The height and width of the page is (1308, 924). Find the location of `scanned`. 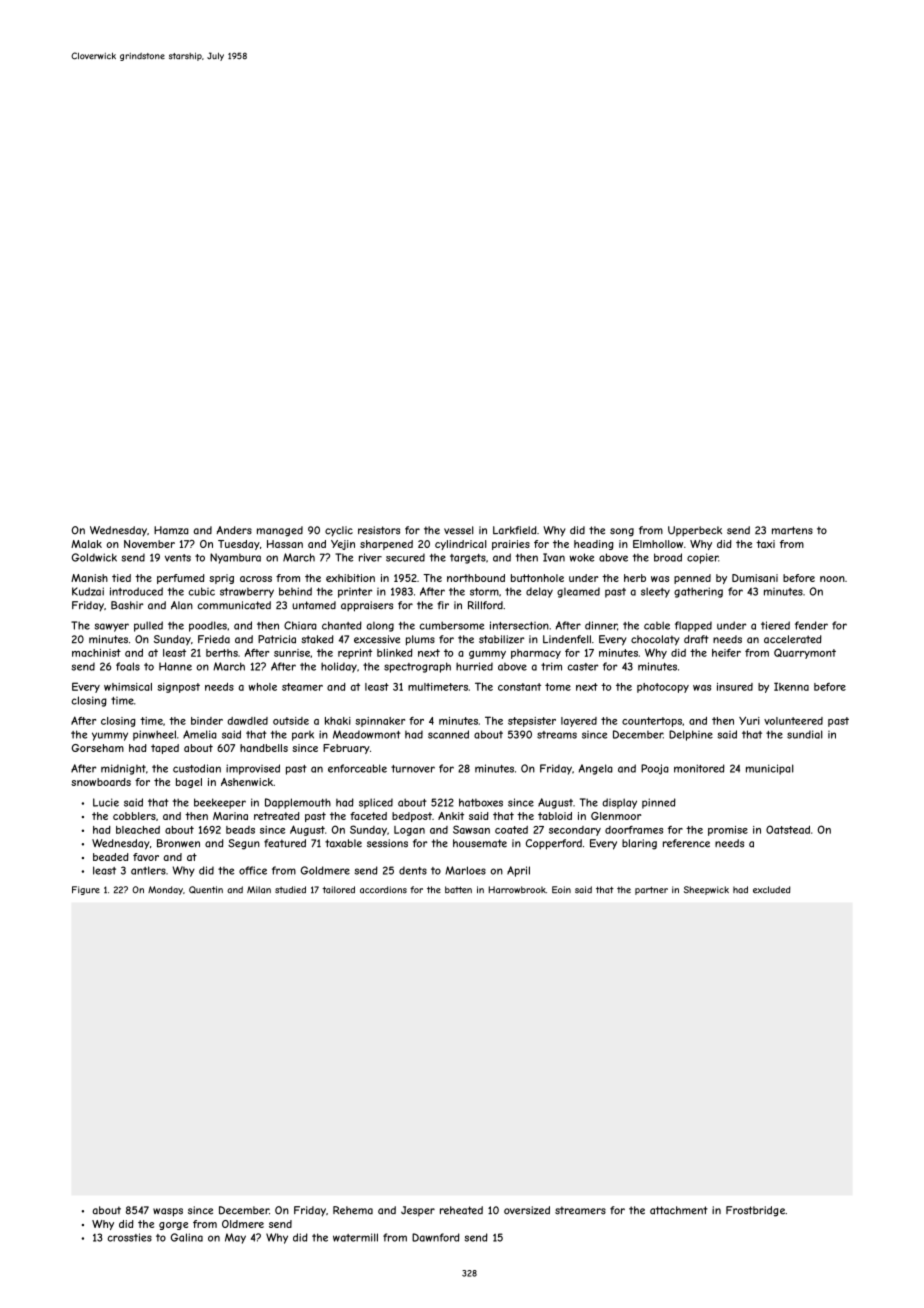

scanned is located at coordinates (448, 734).
